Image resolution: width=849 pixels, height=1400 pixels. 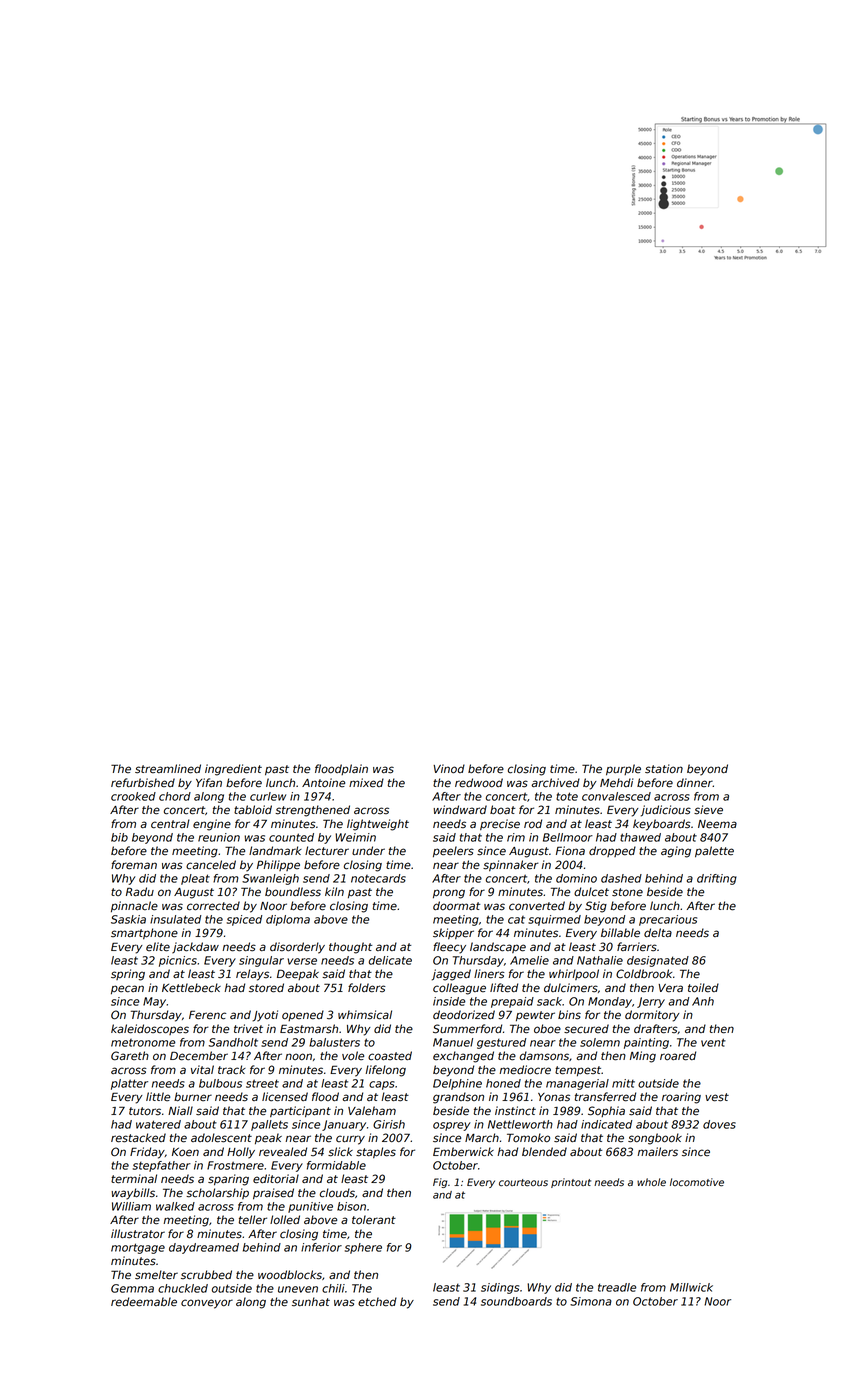 What do you see at coordinates (202, 1069) in the image?
I see `vital` at bounding box center [202, 1069].
